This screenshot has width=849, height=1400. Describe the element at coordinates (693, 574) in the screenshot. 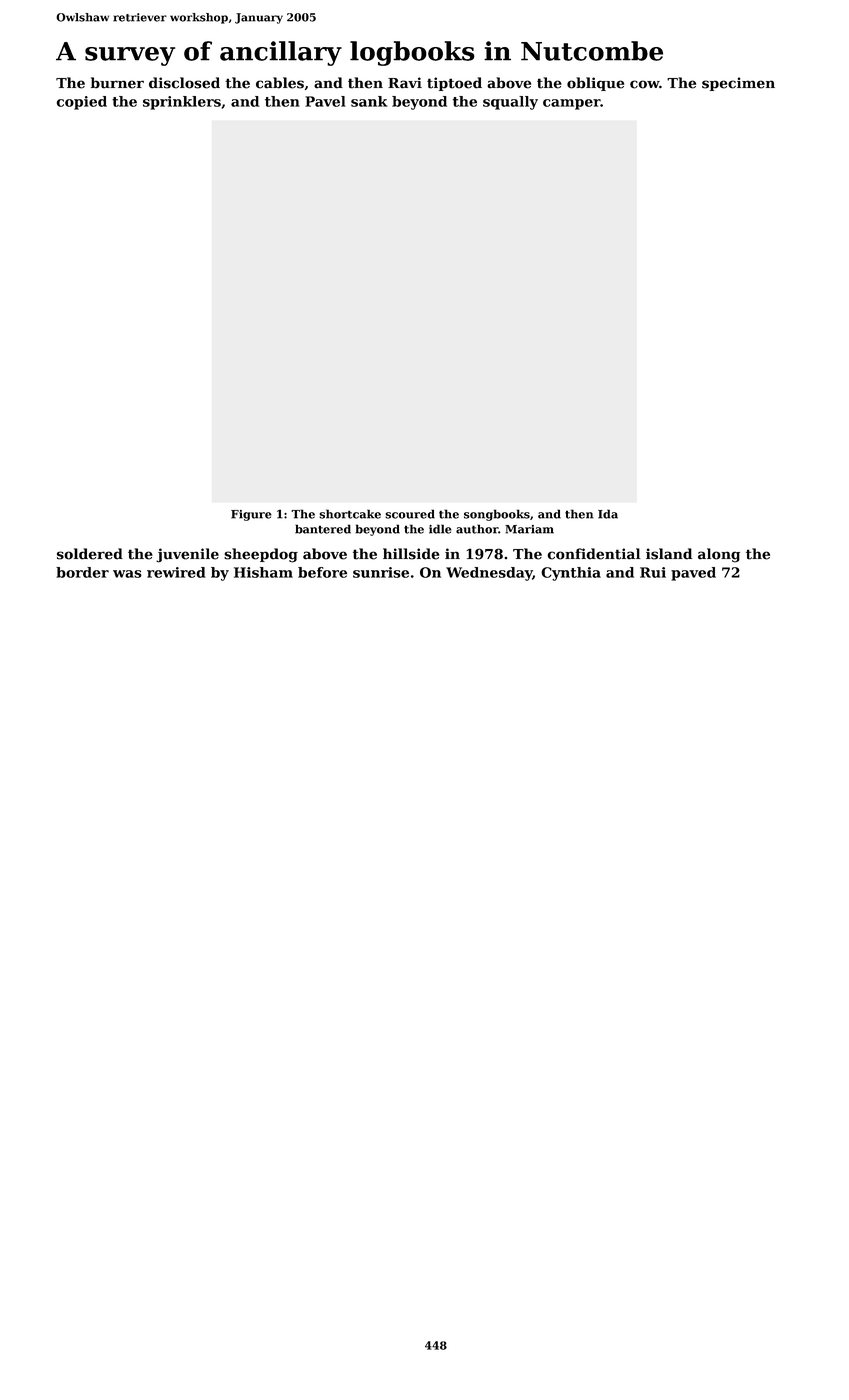

I see `paved` at that location.
